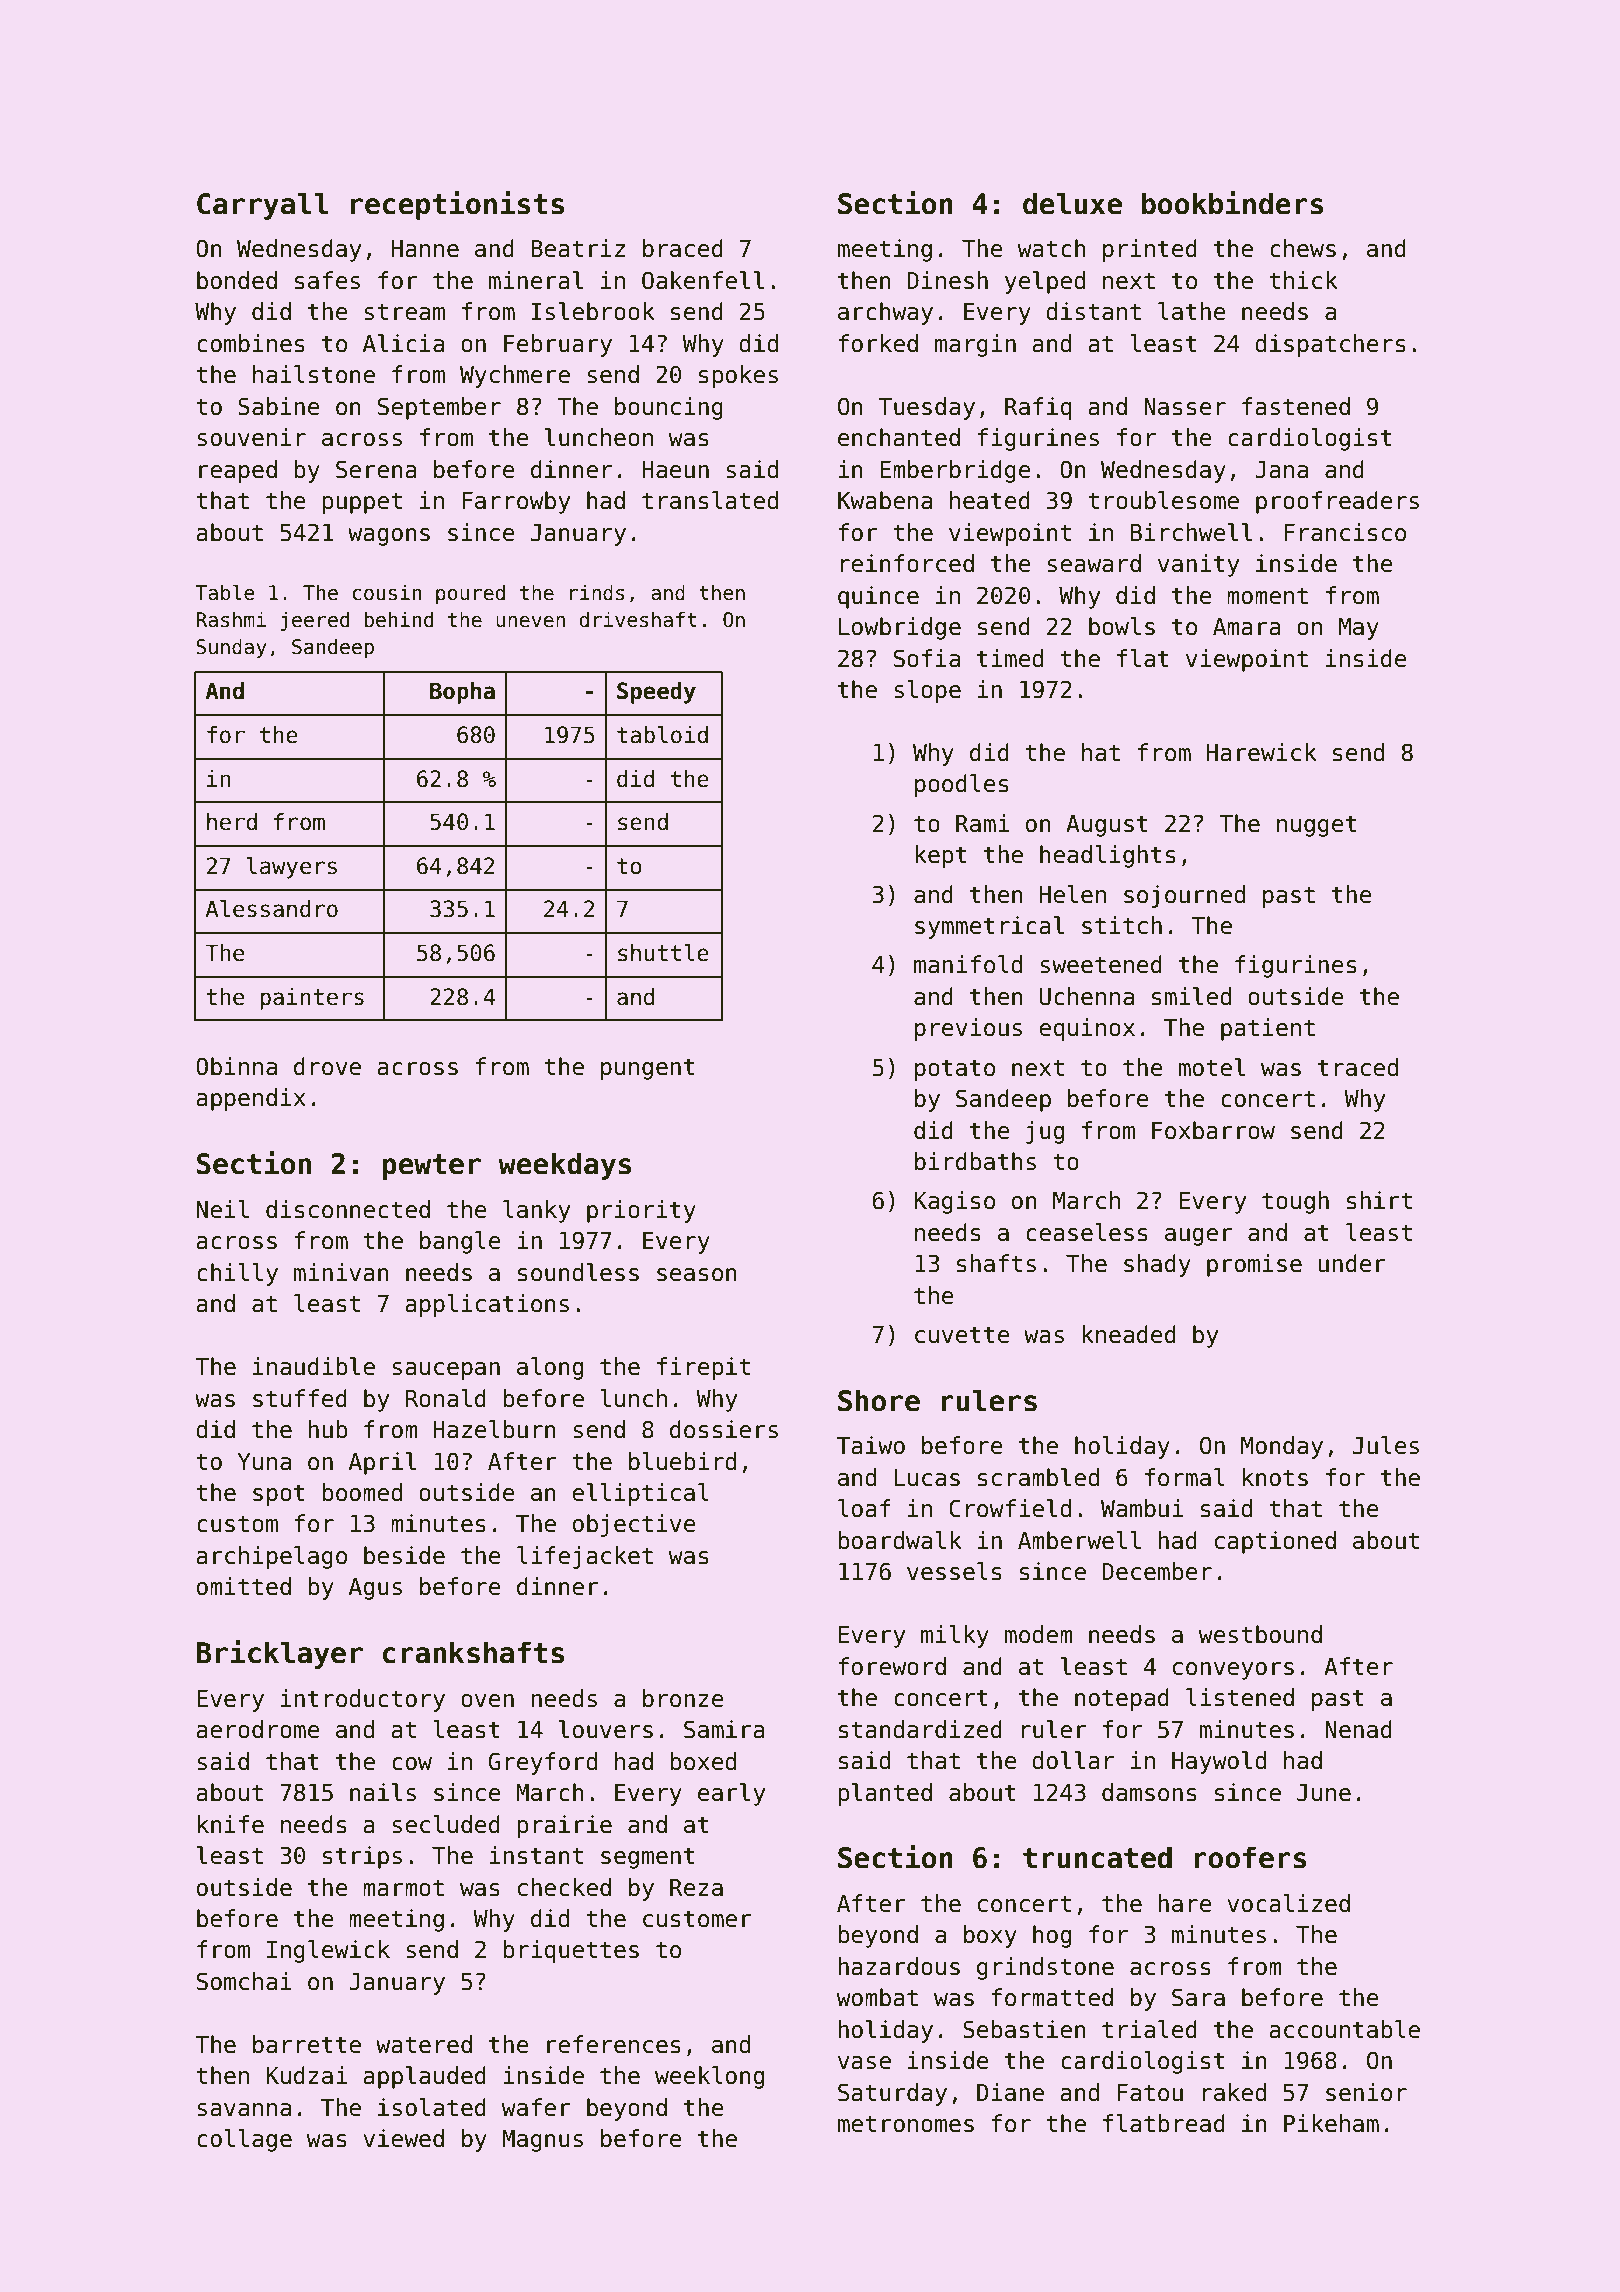 This screenshot has height=2292, width=1620. Describe the element at coordinates (1330, 345) in the screenshot. I see `dispatchers` at that location.
